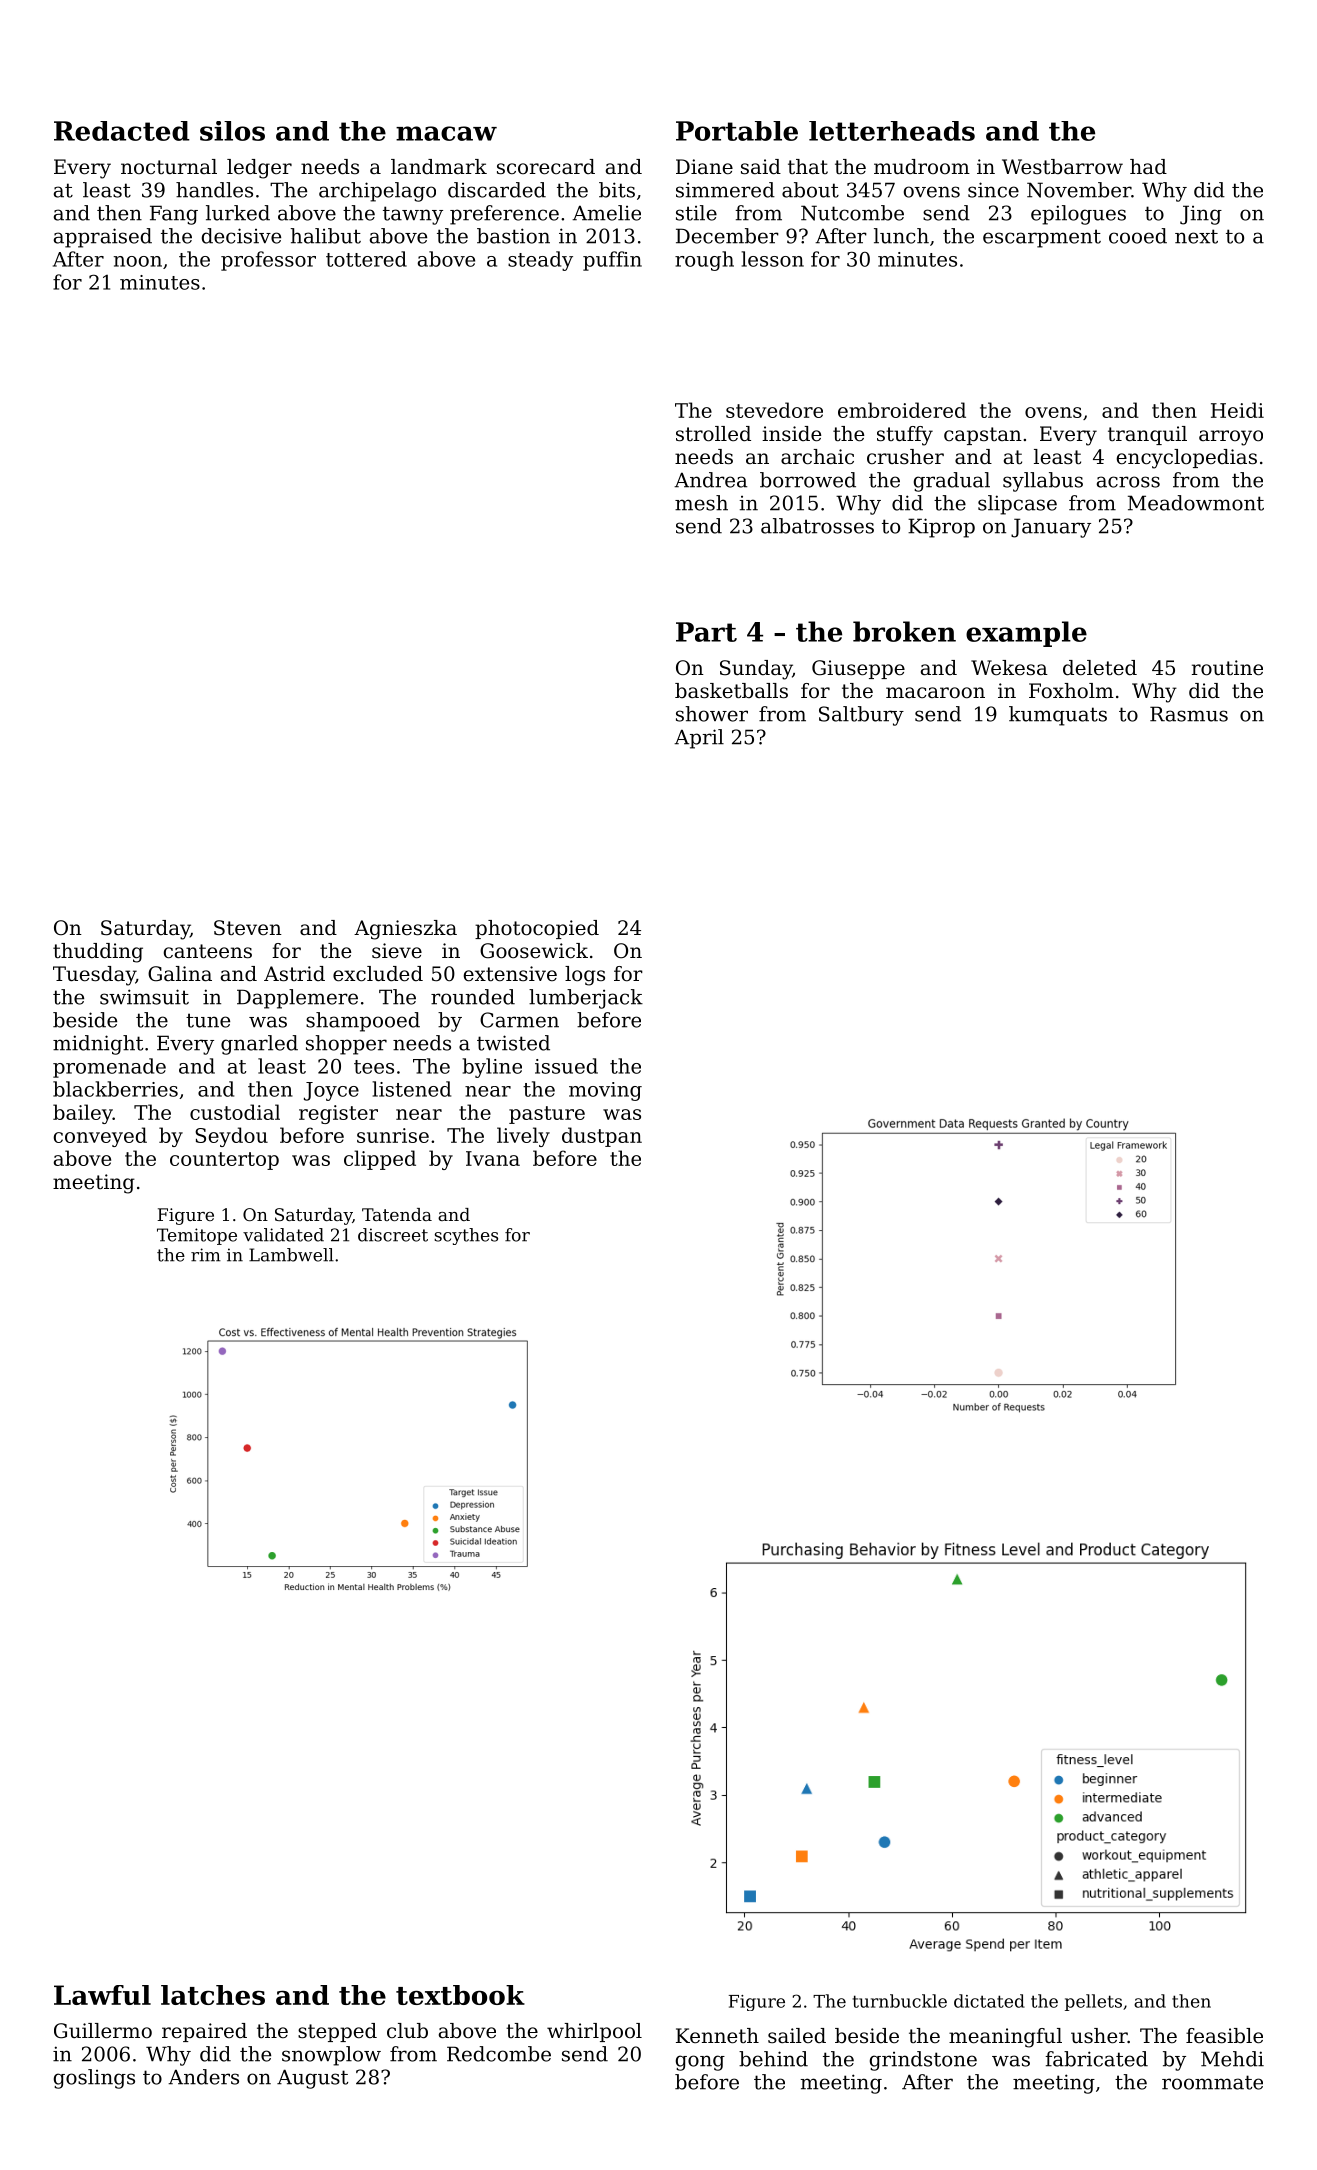 Image resolution: width=1317 pixels, height=2170 pixels. What do you see at coordinates (547, 1115) in the document?
I see `pasture` at bounding box center [547, 1115].
